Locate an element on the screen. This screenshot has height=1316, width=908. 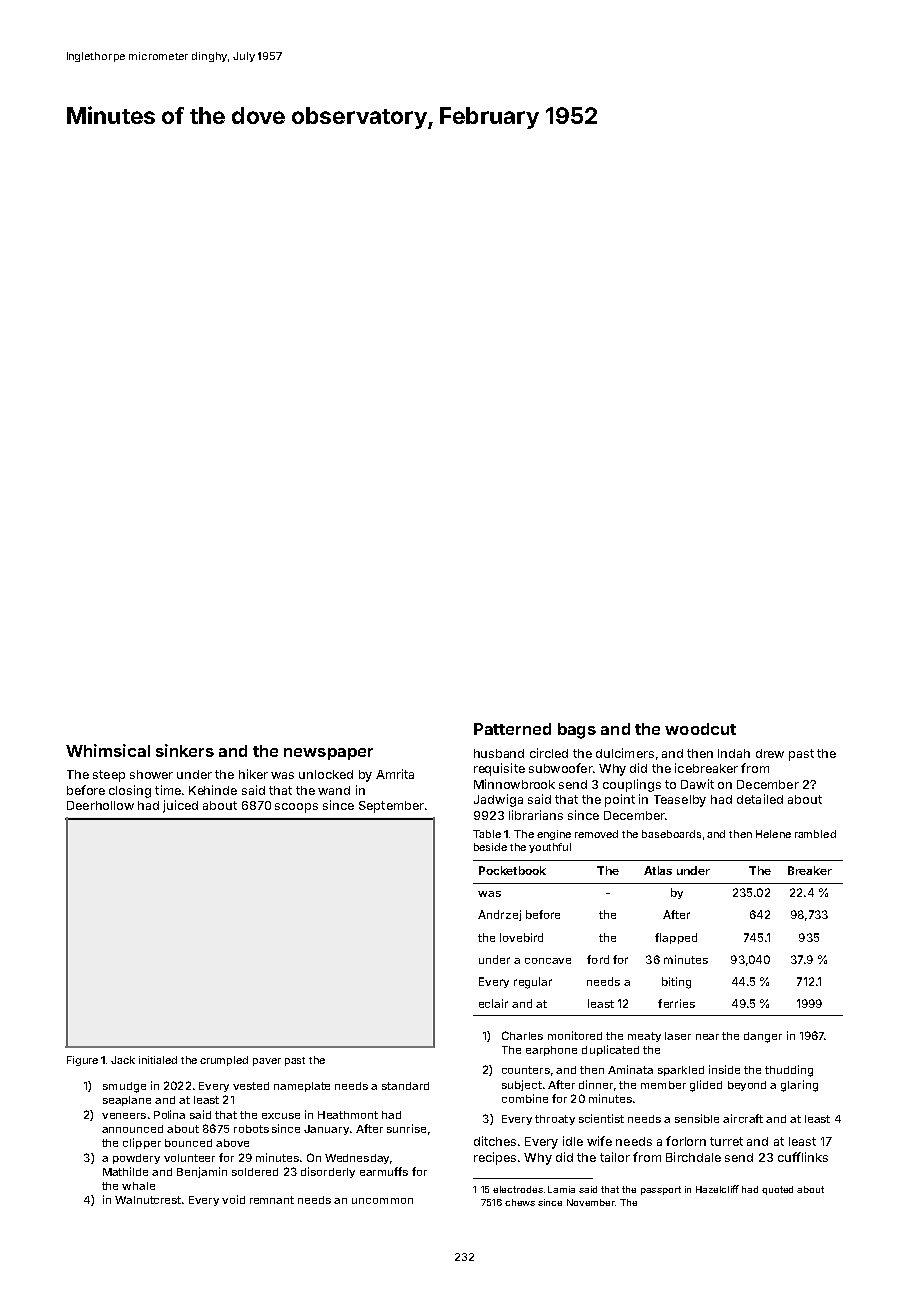
Whimsical is located at coordinates (108, 750).
